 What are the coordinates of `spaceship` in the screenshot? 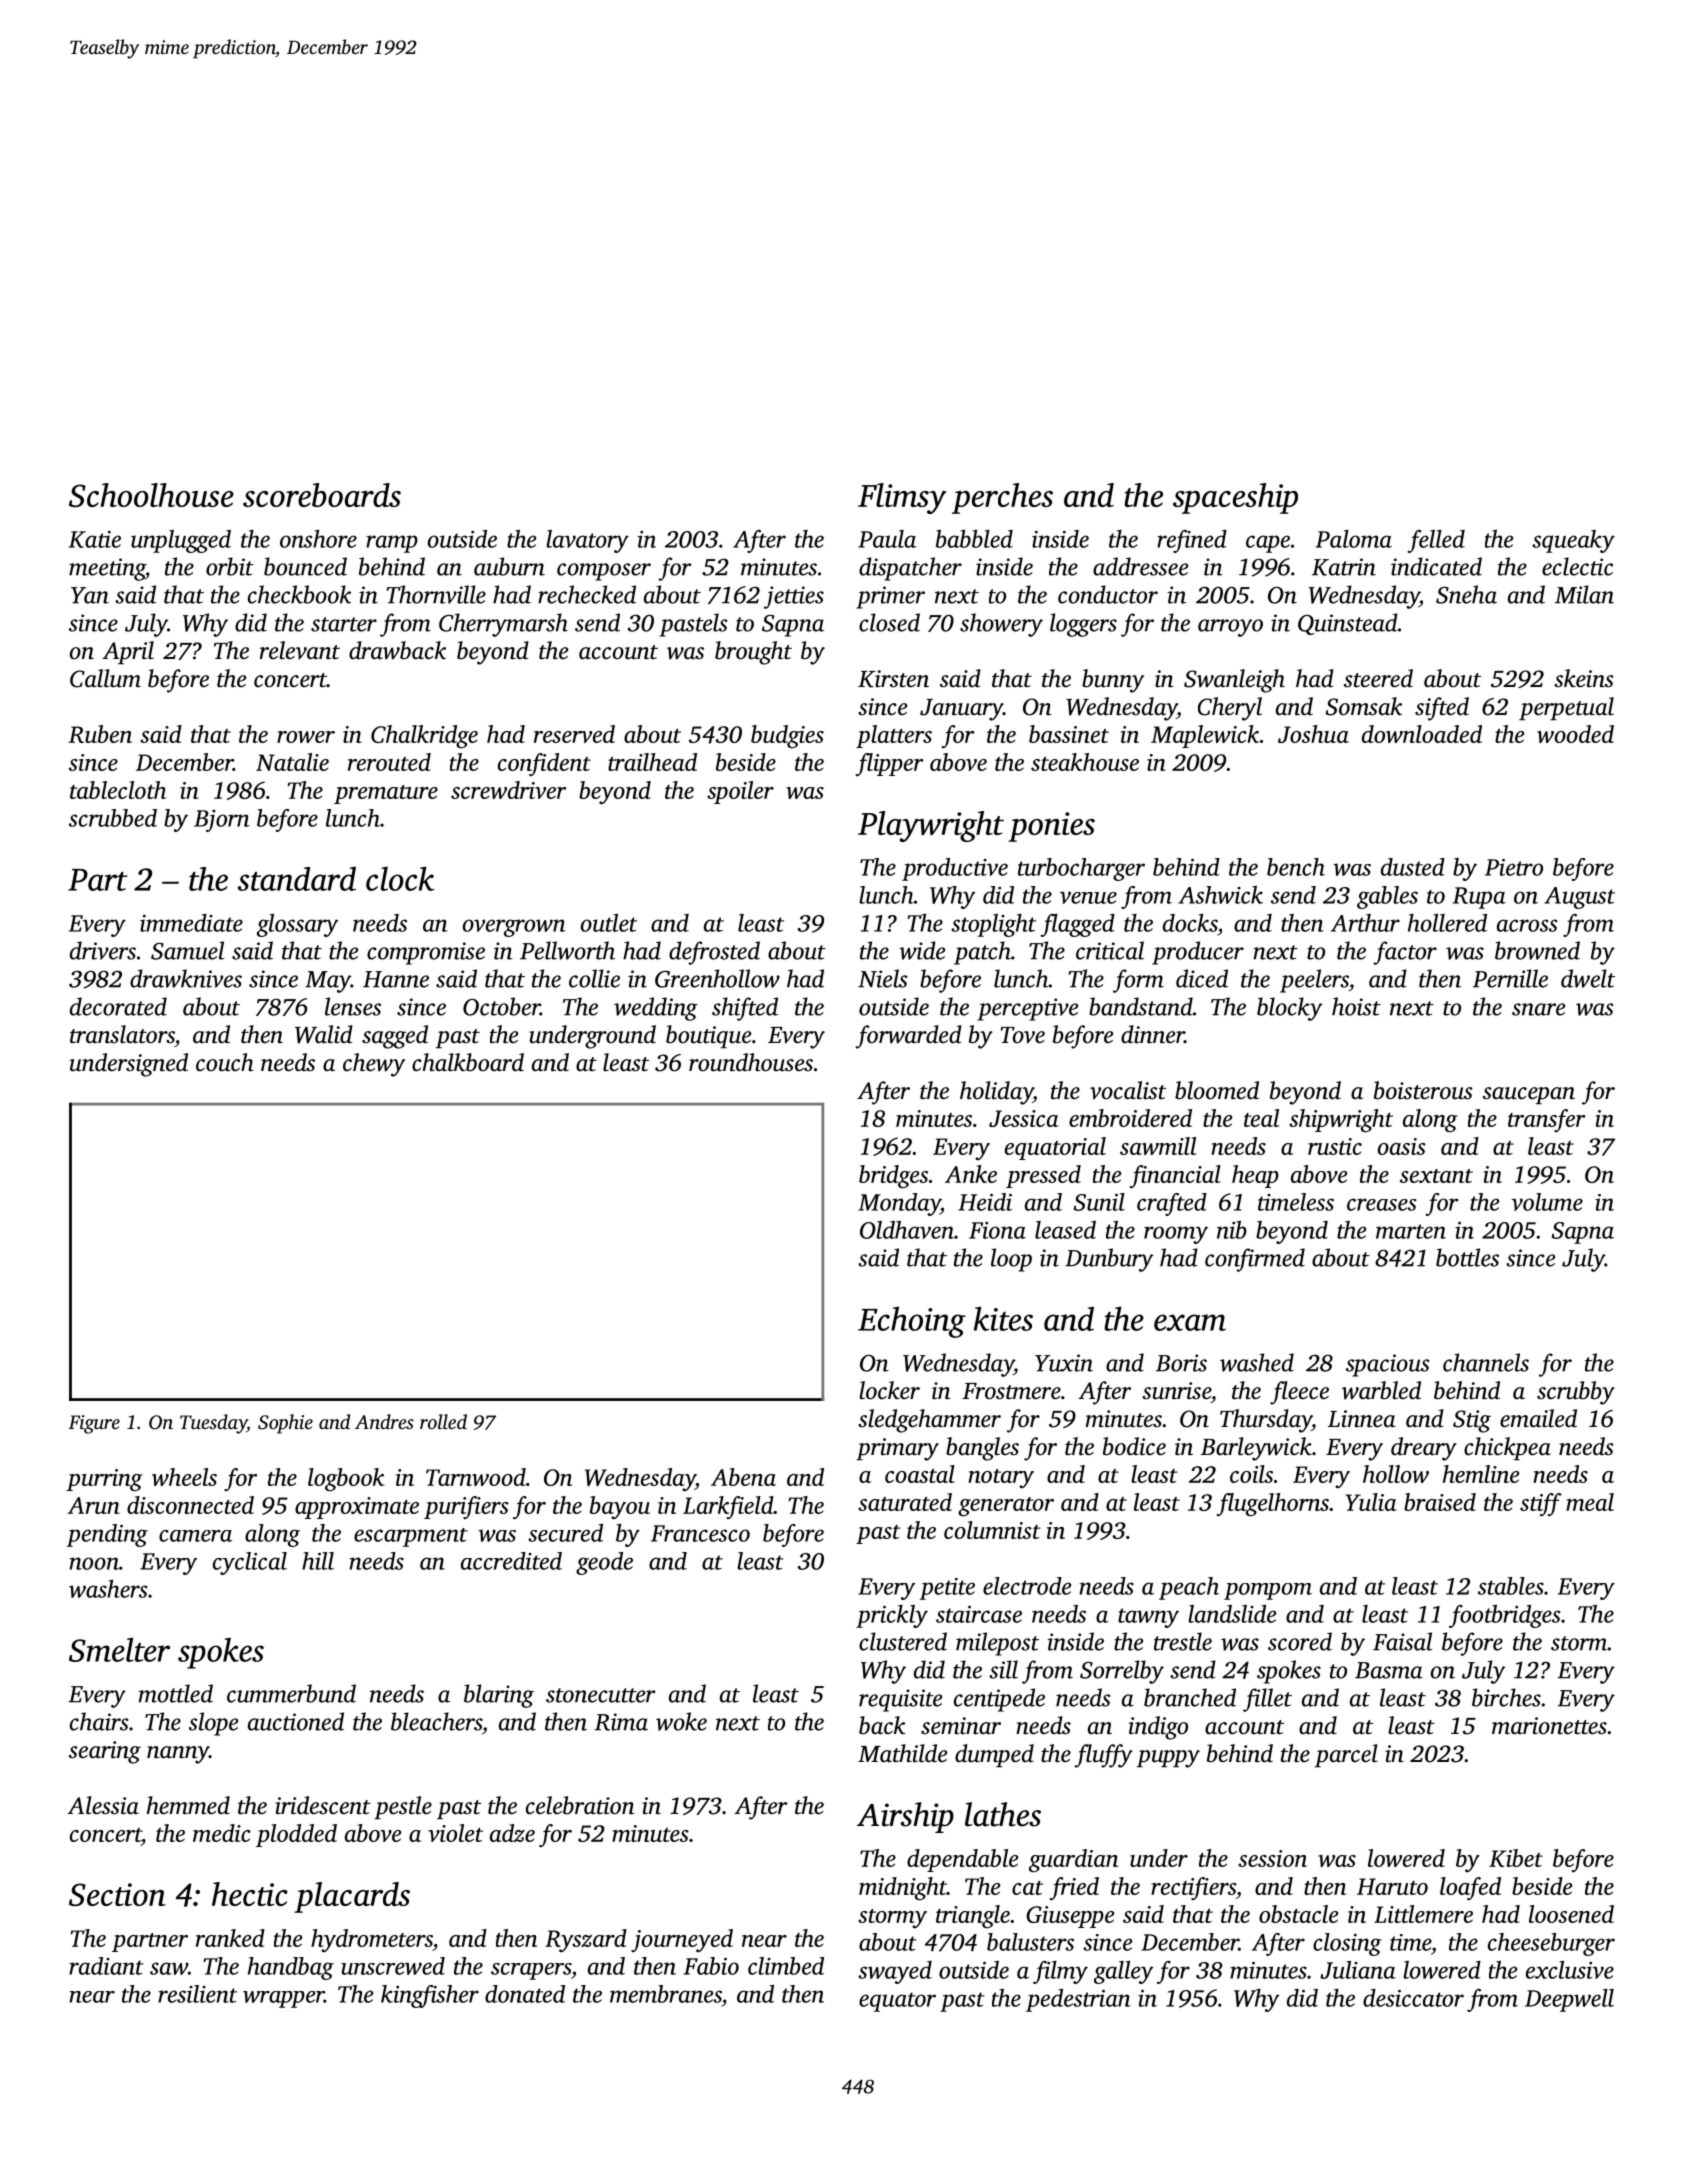 It's located at (1235, 498).
